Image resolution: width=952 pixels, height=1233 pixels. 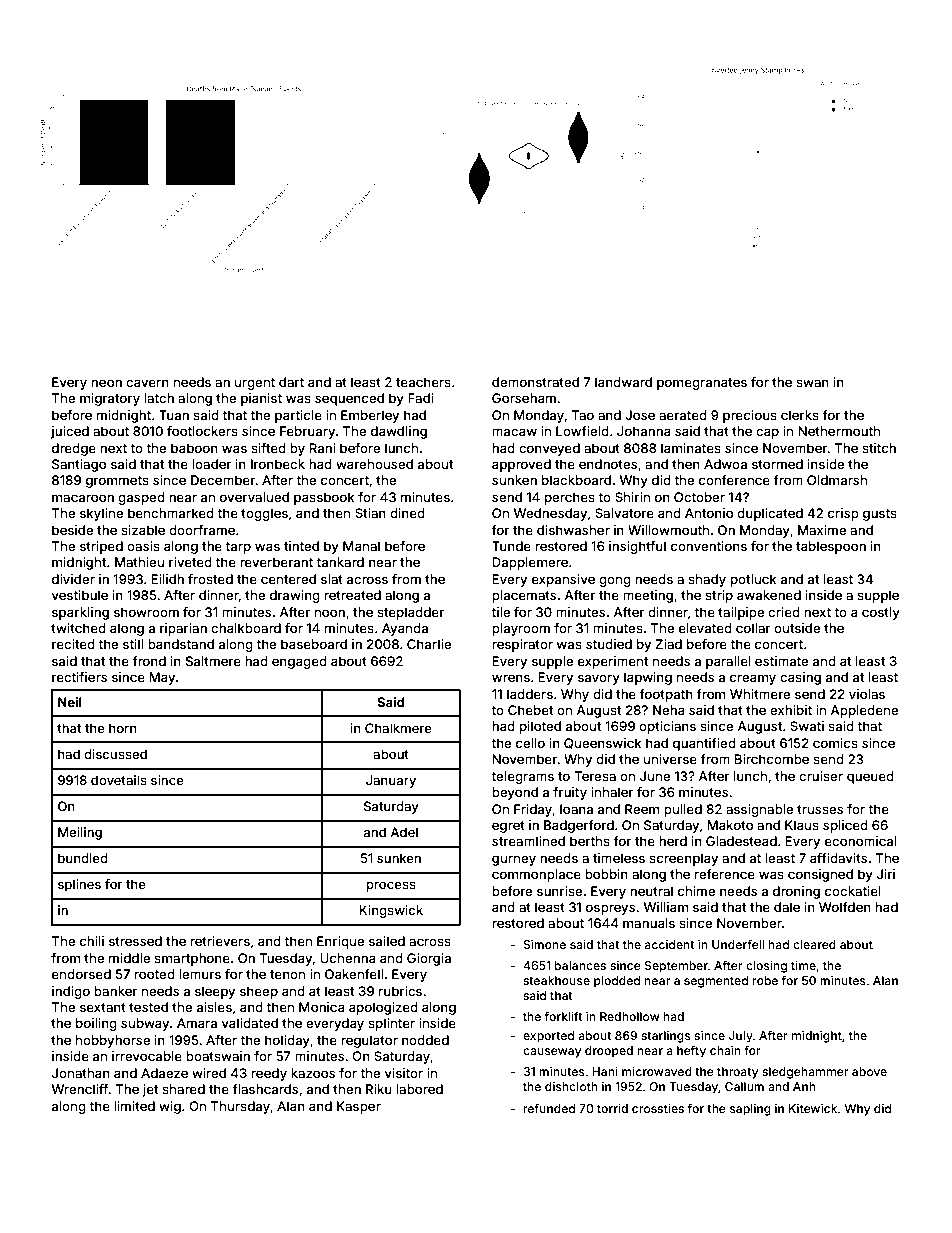 I want to click on limited, so click(x=134, y=1106).
